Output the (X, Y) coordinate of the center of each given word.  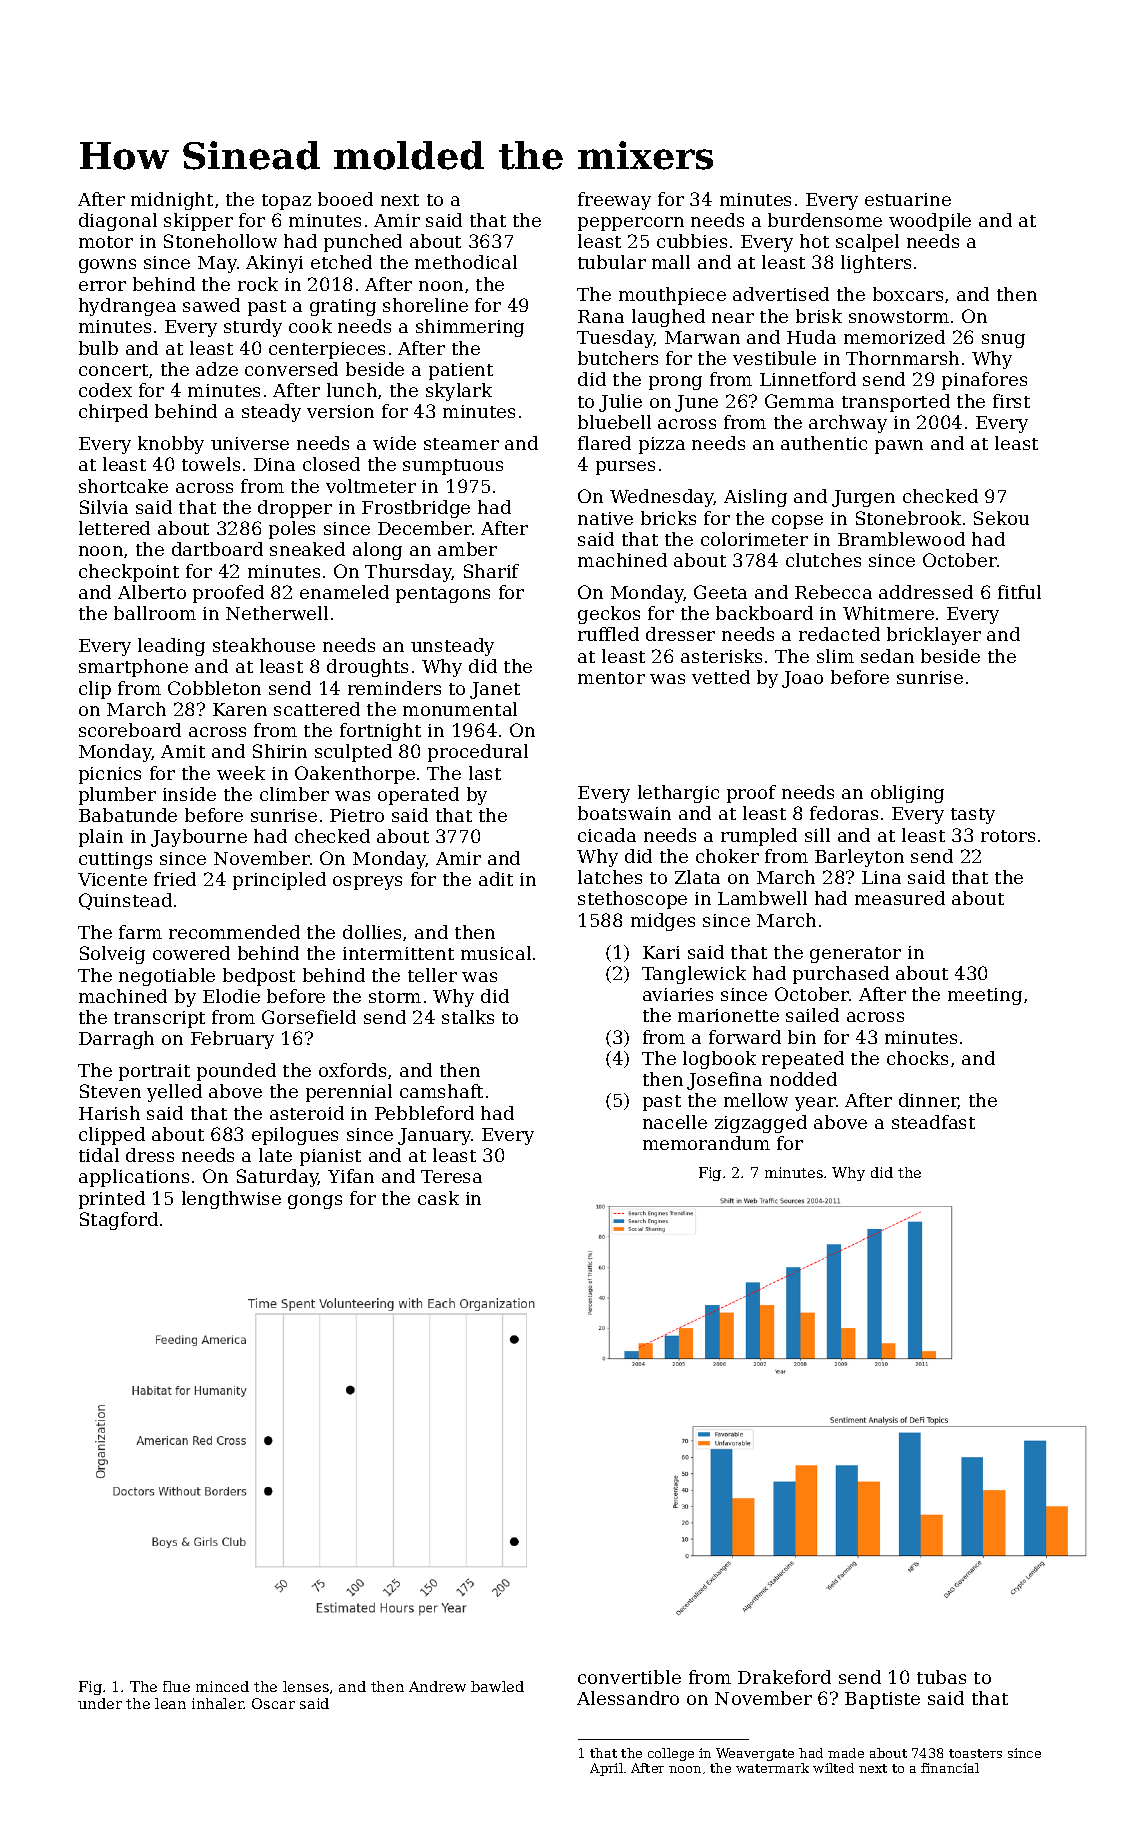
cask (438, 1198)
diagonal (118, 222)
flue (176, 1686)
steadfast (933, 1122)
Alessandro (628, 1698)
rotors (1008, 836)
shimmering (470, 328)
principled (279, 881)
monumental (460, 709)
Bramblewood (901, 539)
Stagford (119, 1221)
